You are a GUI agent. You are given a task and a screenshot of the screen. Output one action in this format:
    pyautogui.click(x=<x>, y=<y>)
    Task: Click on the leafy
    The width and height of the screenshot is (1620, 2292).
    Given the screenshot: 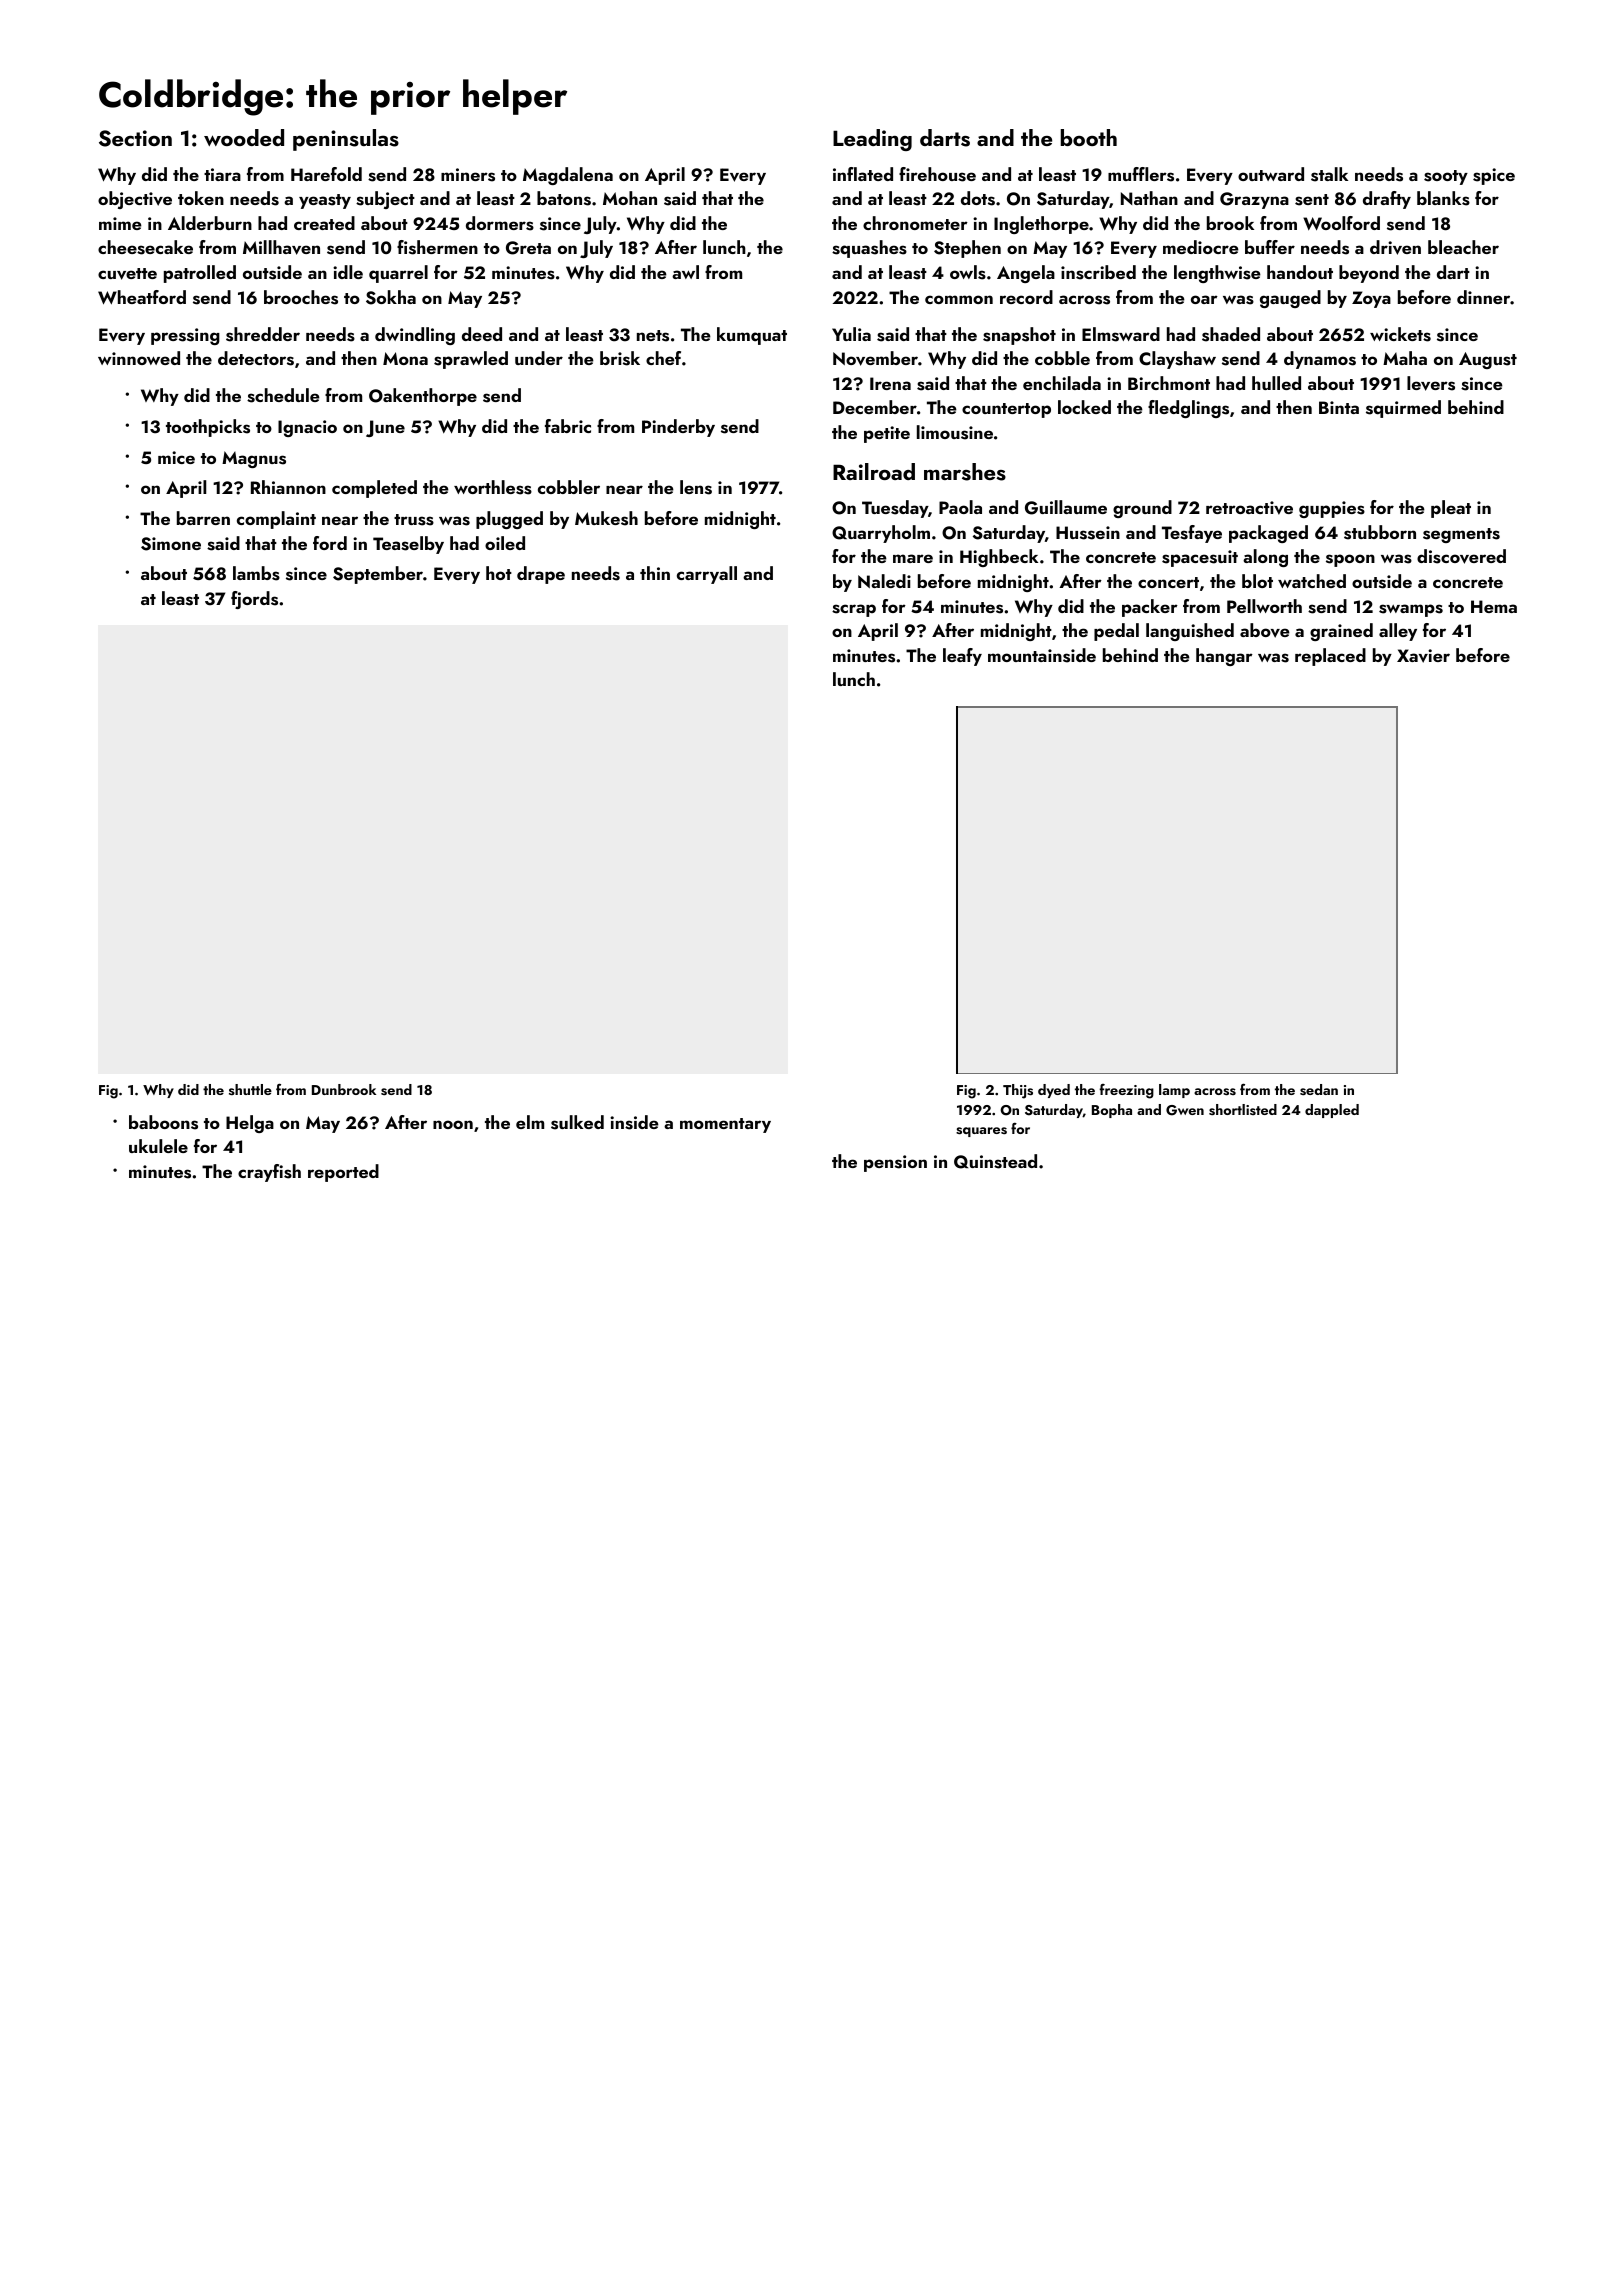 What is the action you would take?
    pyautogui.click(x=962, y=657)
